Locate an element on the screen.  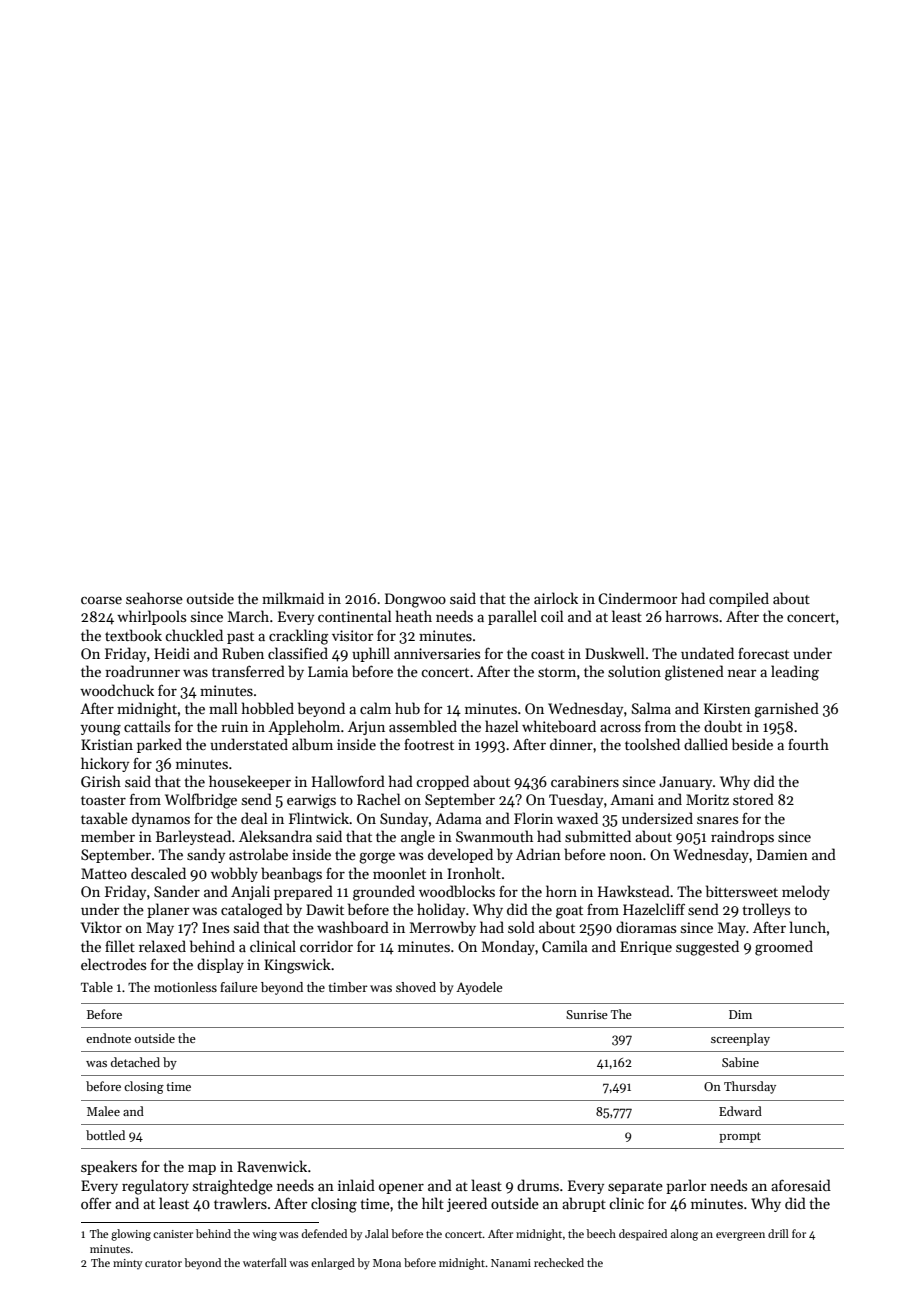
fourth is located at coordinates (808, 744).
